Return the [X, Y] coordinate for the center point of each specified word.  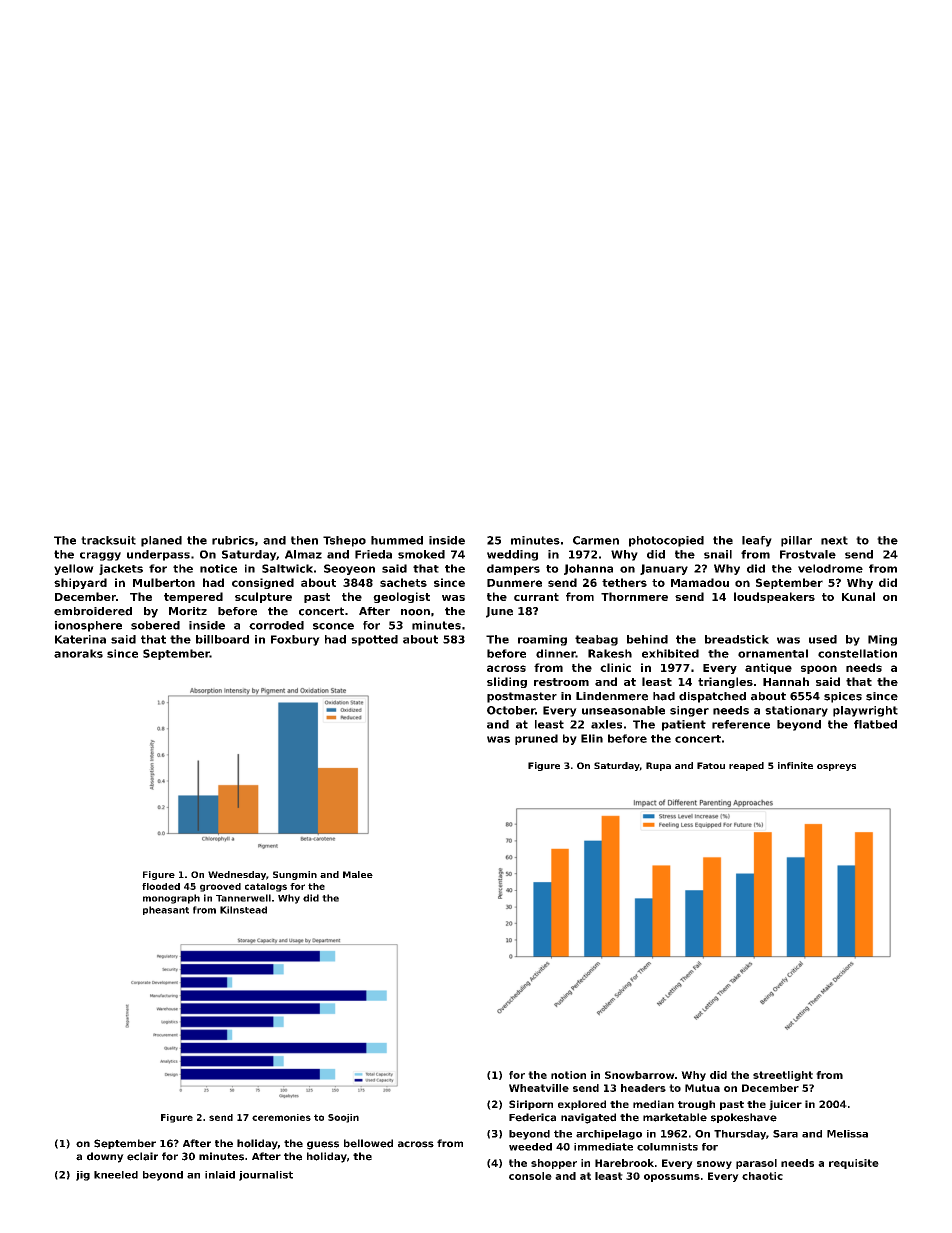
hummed [397, 540]
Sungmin [295, 875]
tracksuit [108, 540]
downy [105, 1157]
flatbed [875, 724]
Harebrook [624, 1163]
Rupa [658, 766]
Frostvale [808, 554]
